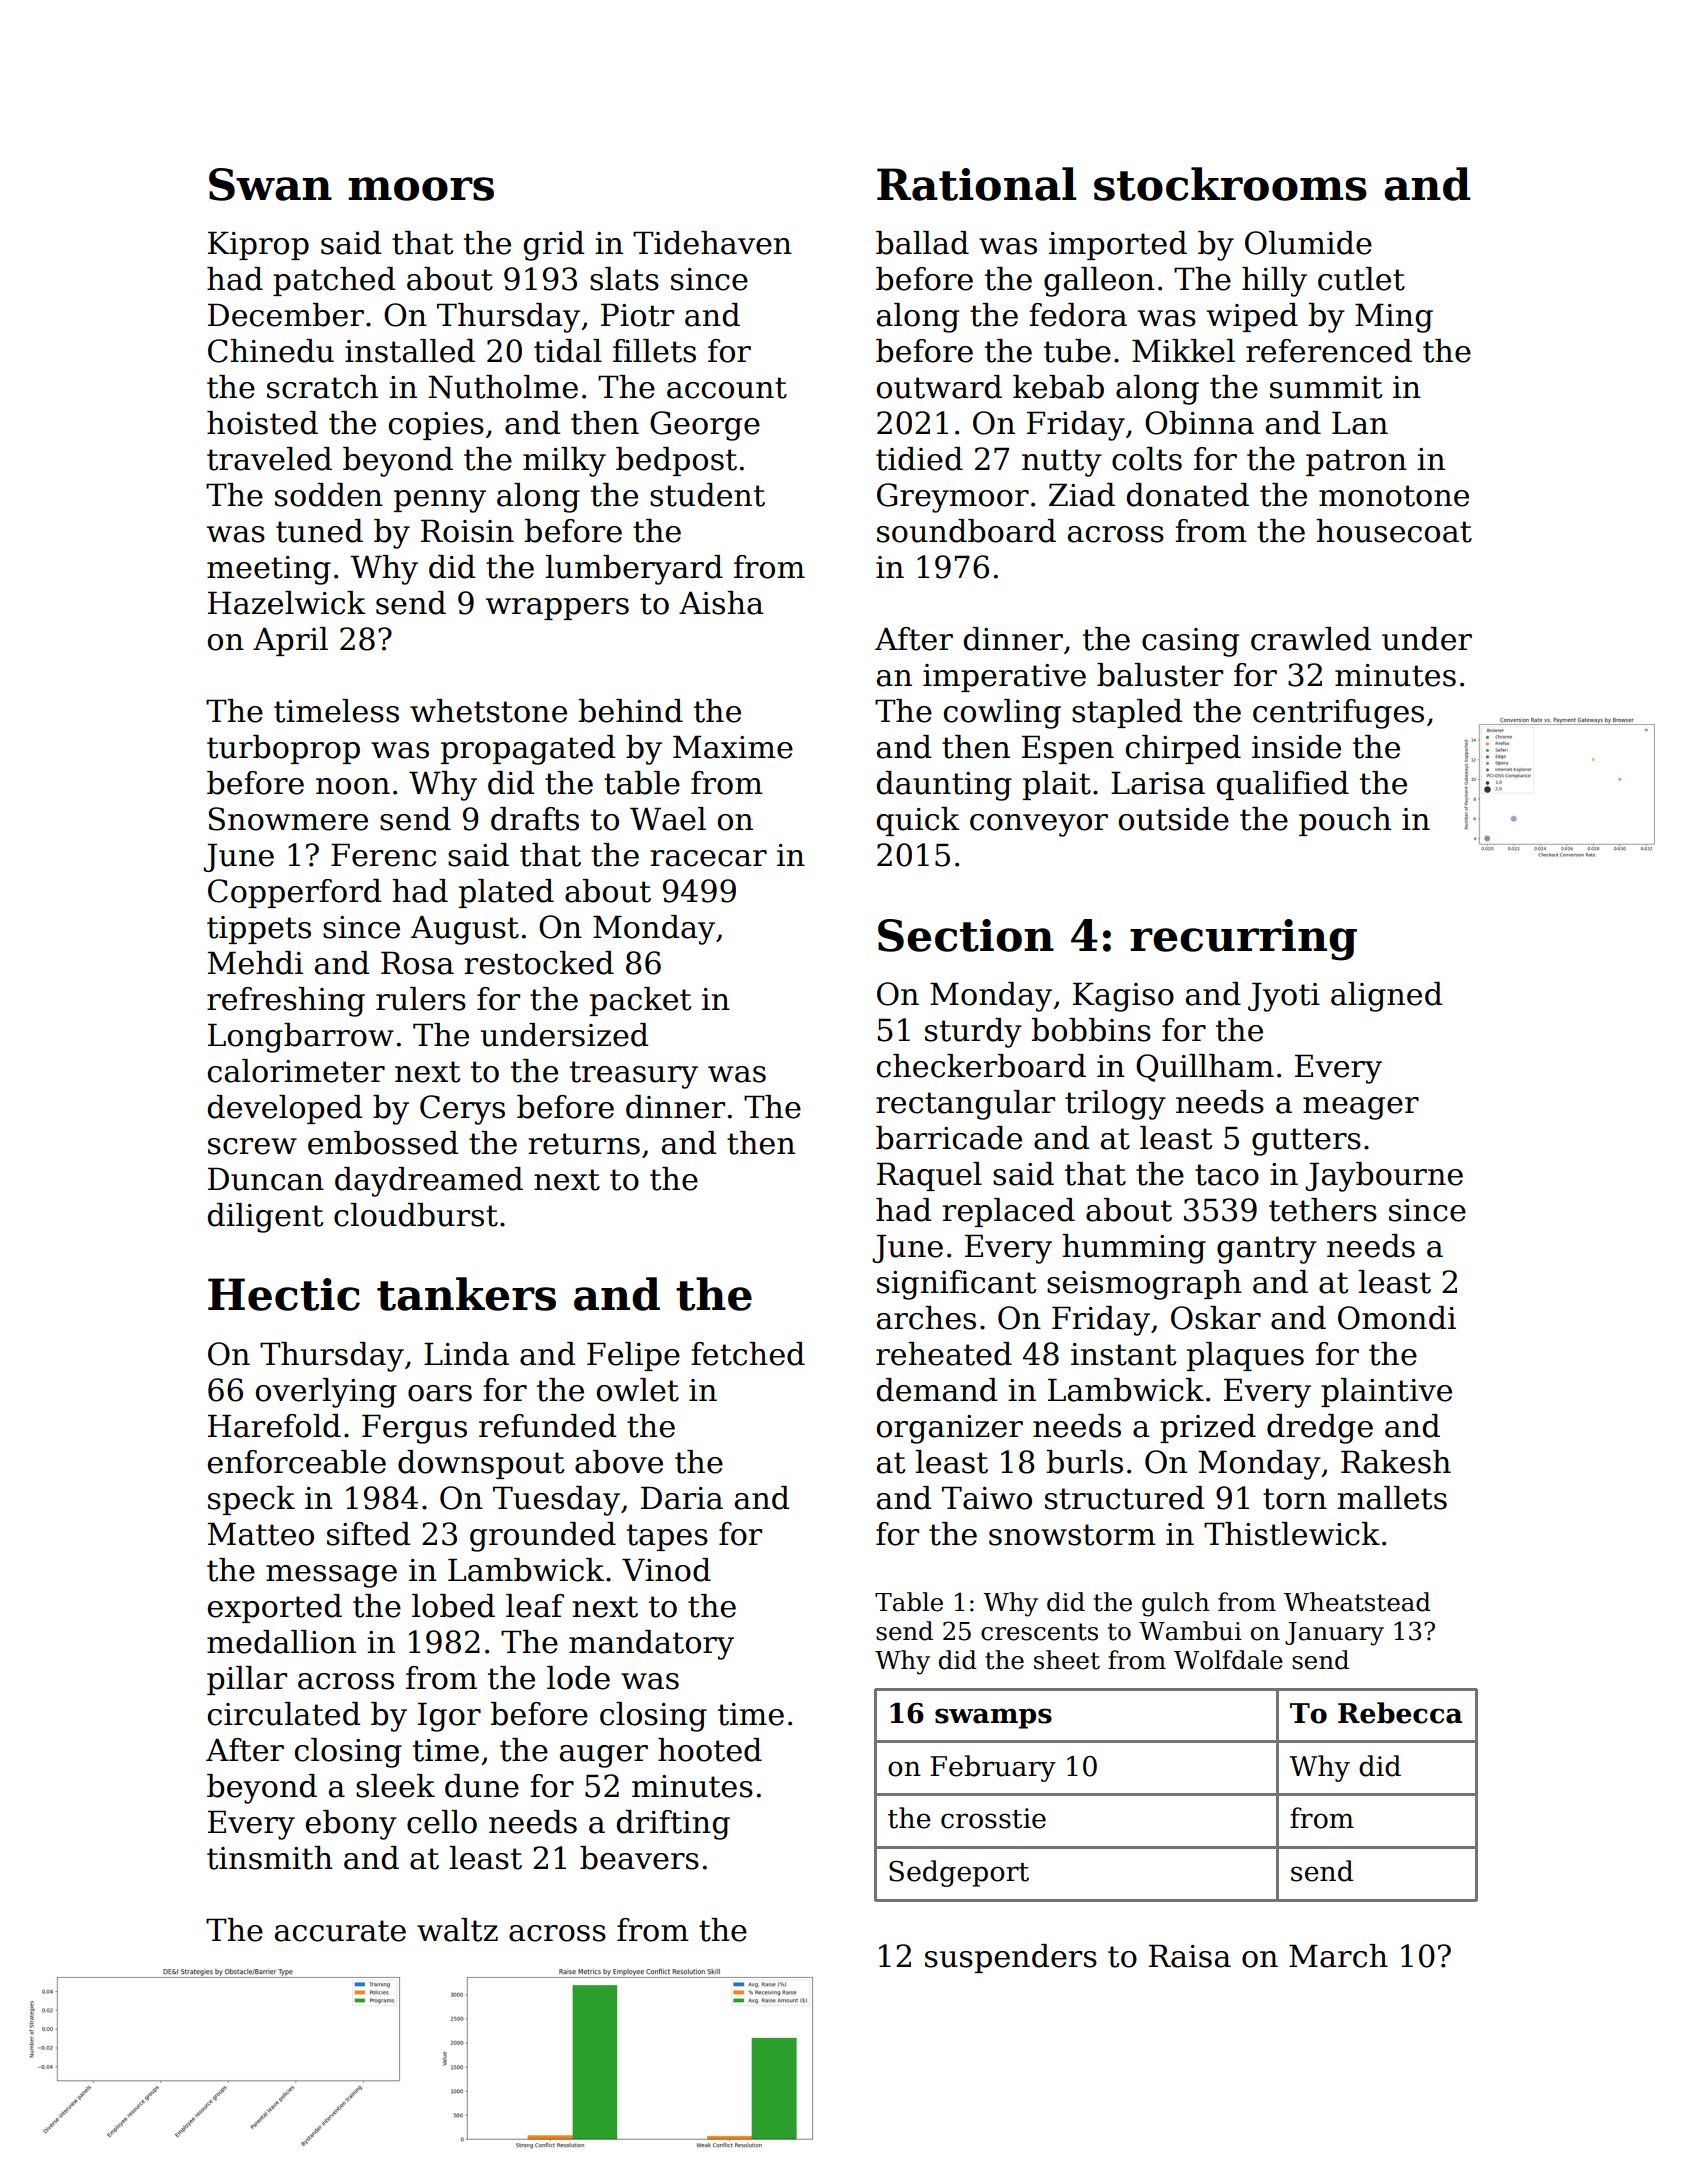  I want to click on waltz, so click(457, 1930).
